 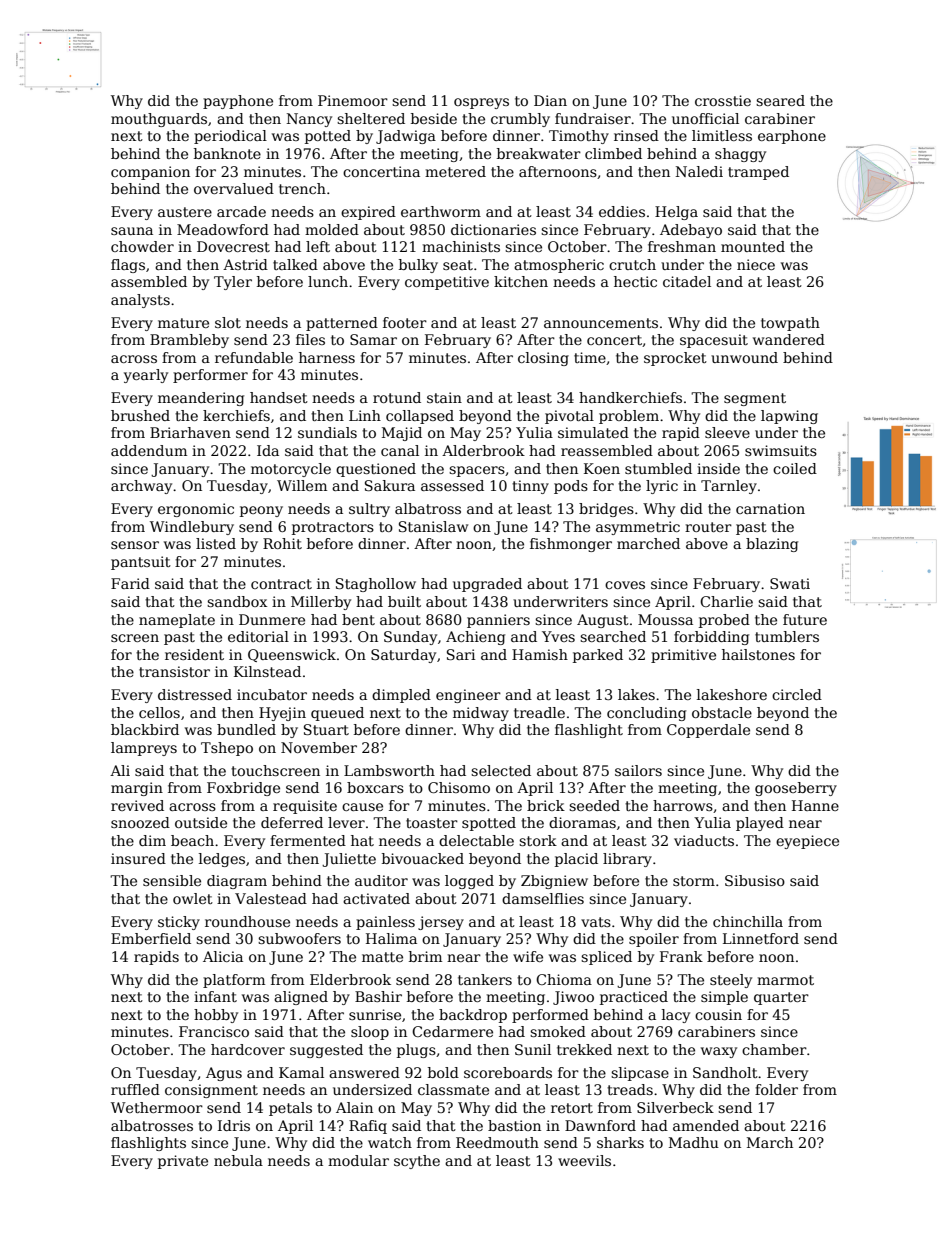 What do you see at coordinates (727, 432) in the document?
I see `sleeve` at bounding box center [727, 432].
